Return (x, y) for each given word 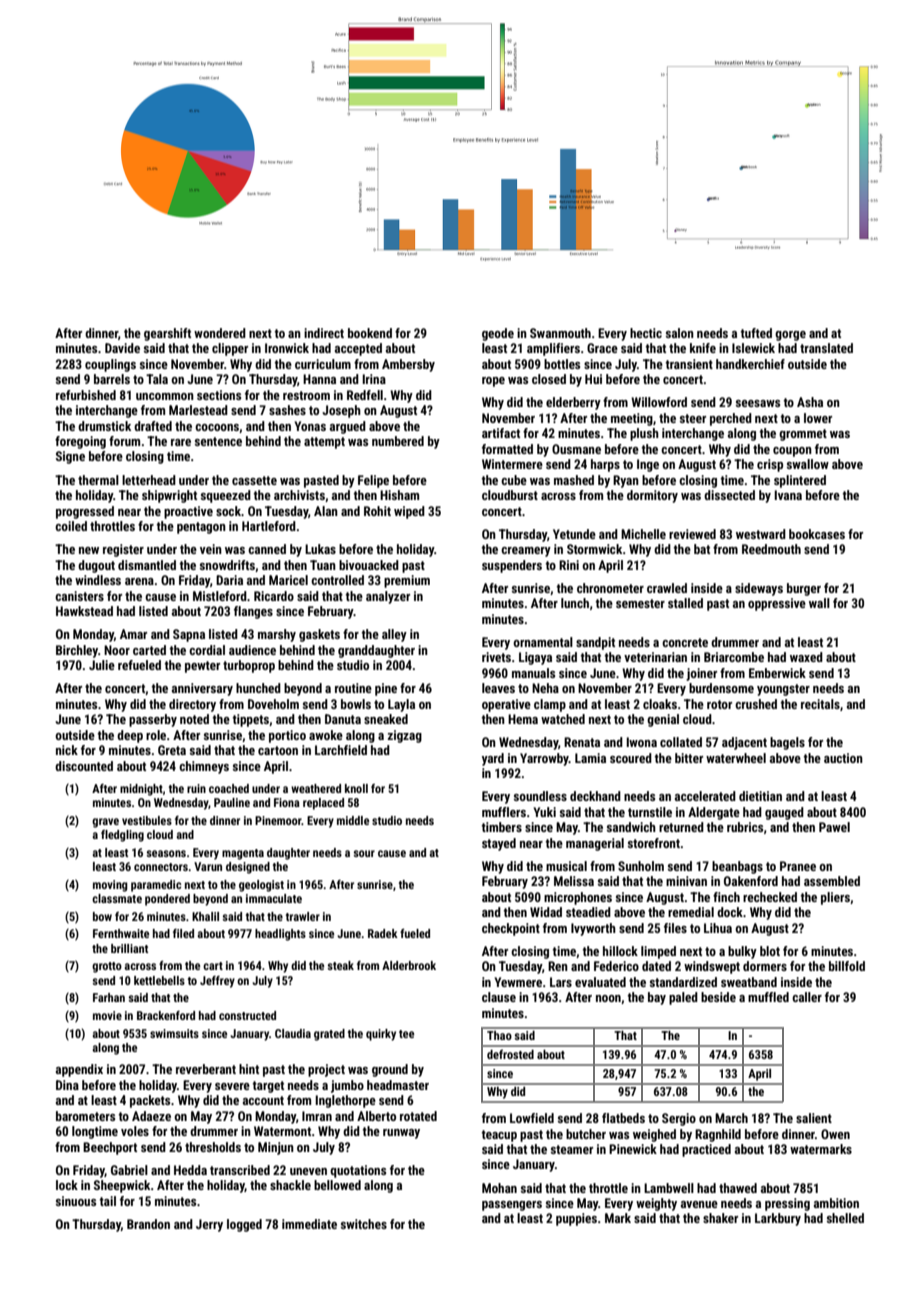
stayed (499, 844)
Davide (122, 348)
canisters (79, 596)
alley (394, 635)
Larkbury (778, 1219)
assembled (832, 881)
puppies (576, 1219)
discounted (84, 766)
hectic (646, 333)
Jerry (209, 1225)
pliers (835, 898)
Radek (383, 933)
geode (498, 334)
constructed (247, 1015)
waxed (806, 657)
